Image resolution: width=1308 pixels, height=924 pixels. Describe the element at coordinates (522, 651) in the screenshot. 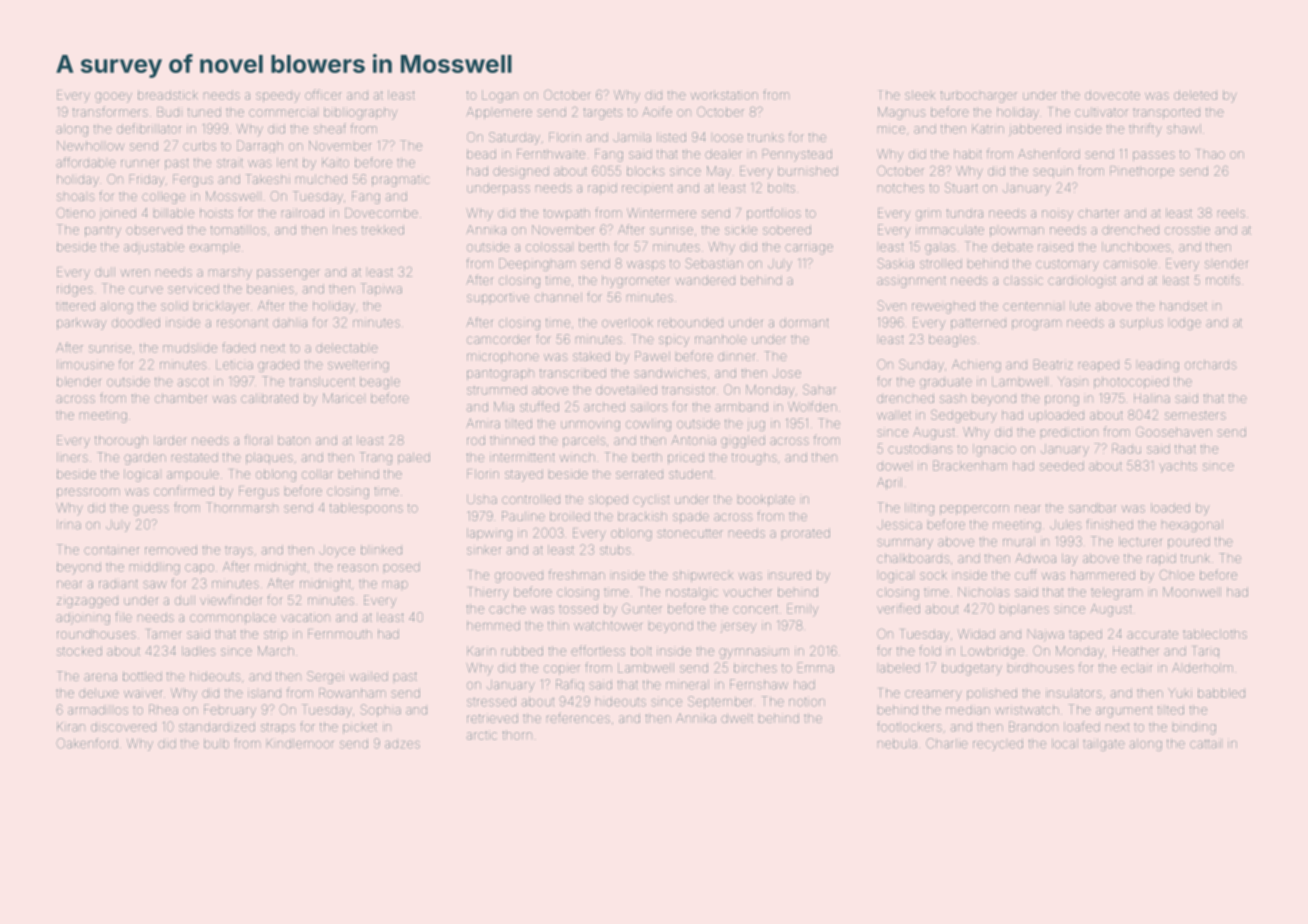

I see `rubbed` at that location.
